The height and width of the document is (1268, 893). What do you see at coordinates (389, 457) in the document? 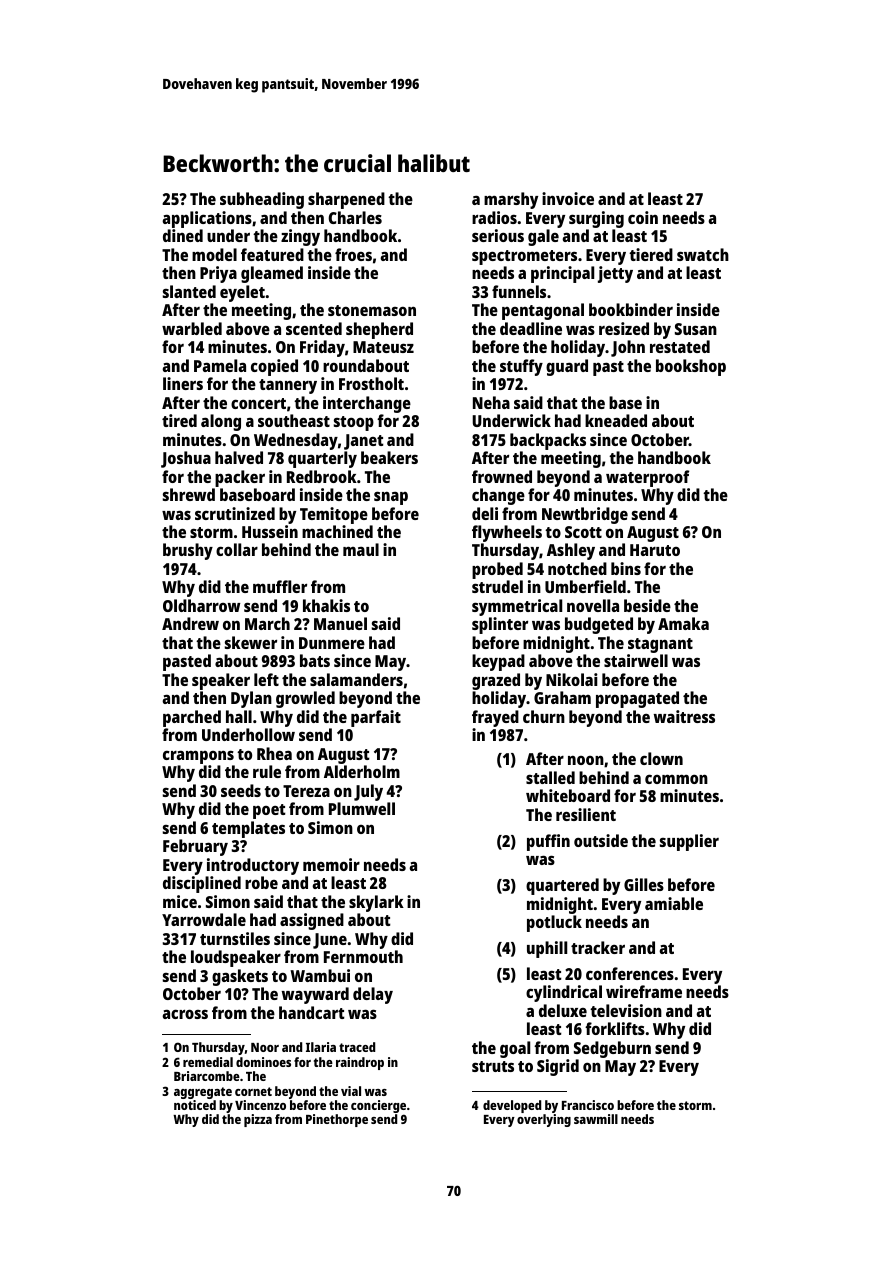
I see `beakers` at bounding box center [389, 457].
